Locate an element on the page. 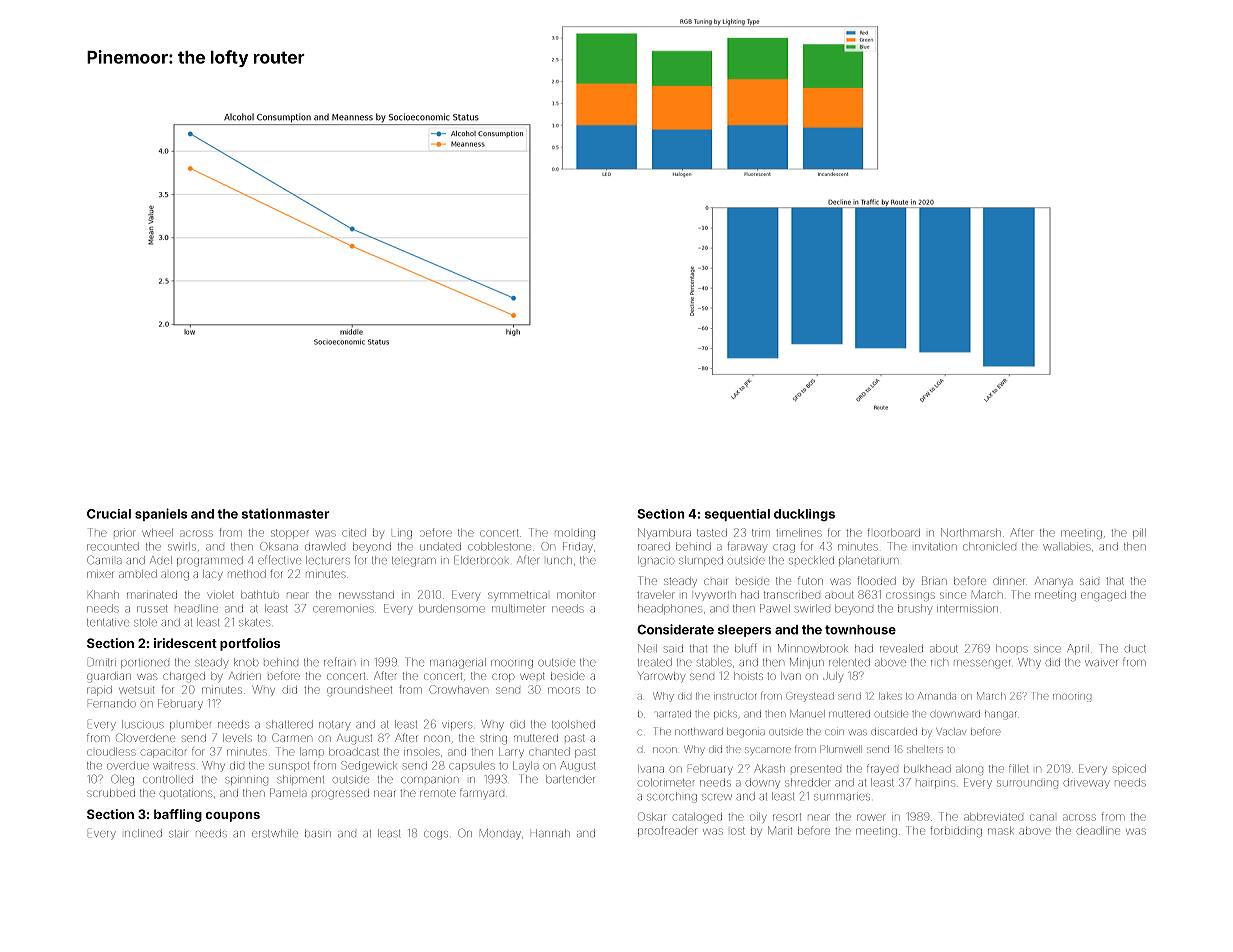 The height and width of the document is (952, 1233). effective is located at coordinates (279, 560).
